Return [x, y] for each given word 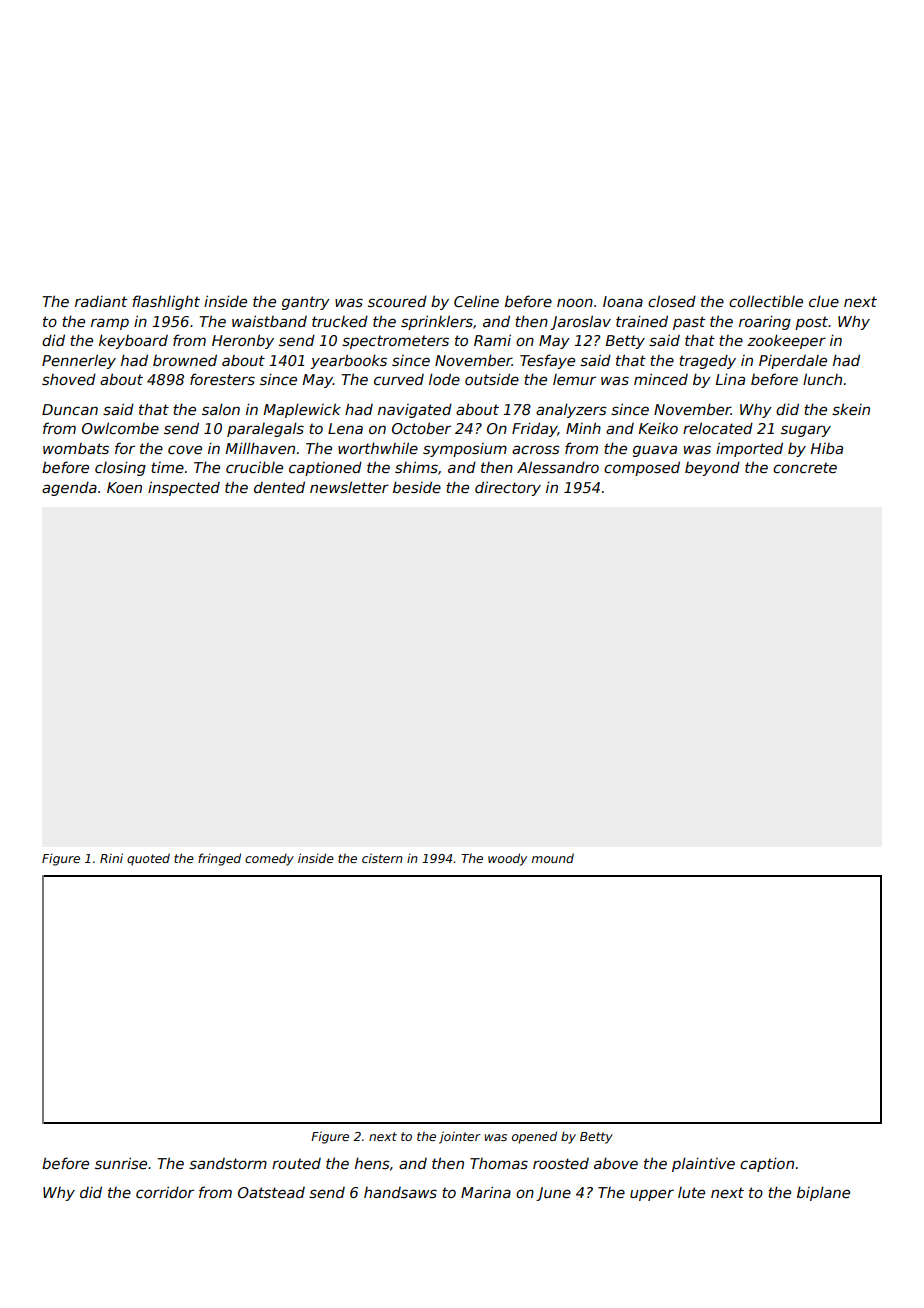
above [616, 1163]
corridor [165, 1192]
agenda [69, 488]
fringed [219, 859]
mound [553, 858]
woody [507, 859]
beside [417, 487]
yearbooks [348, 361]
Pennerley [79, 361]
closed [672, 301]
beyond [712, 468]
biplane [823, 1193]
